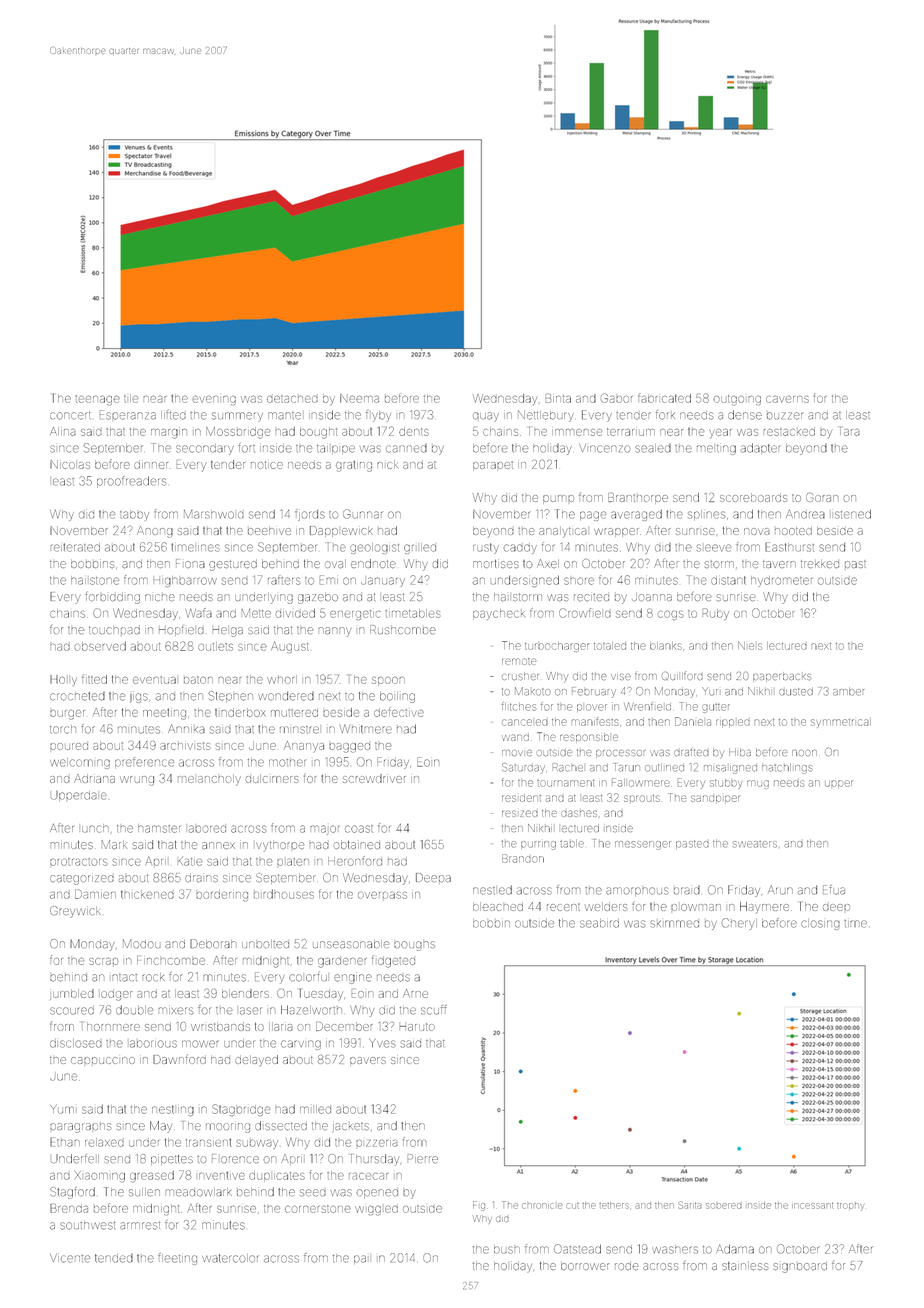  Describe the element at coordinates (76, 1043) in the document. I see `disclosed` at that location.
